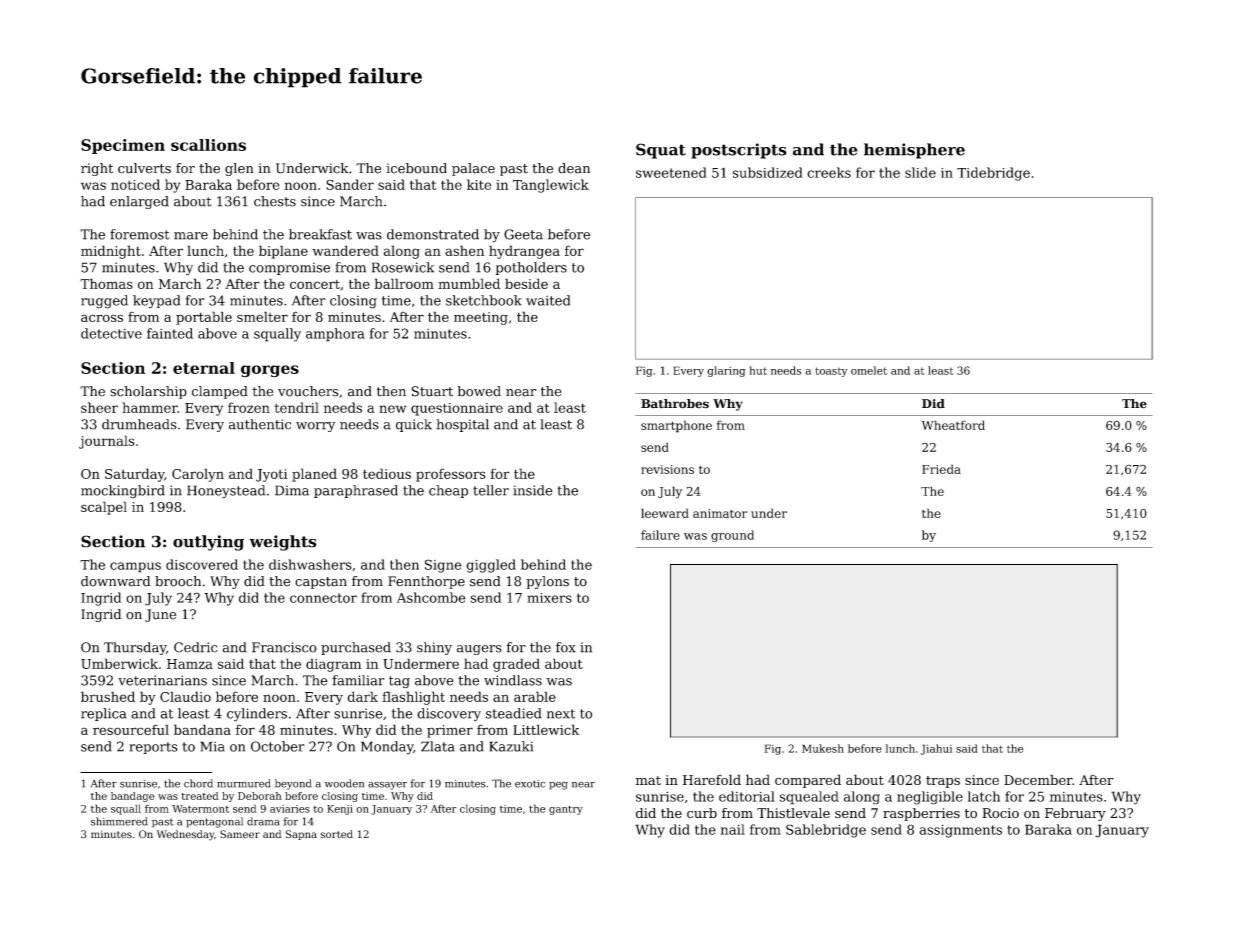 The width and height of the image is (1233, 952). What do you see at coordinates (185, 835) in the image?
I see `Wednesday` at bounding box center [185, 835].
